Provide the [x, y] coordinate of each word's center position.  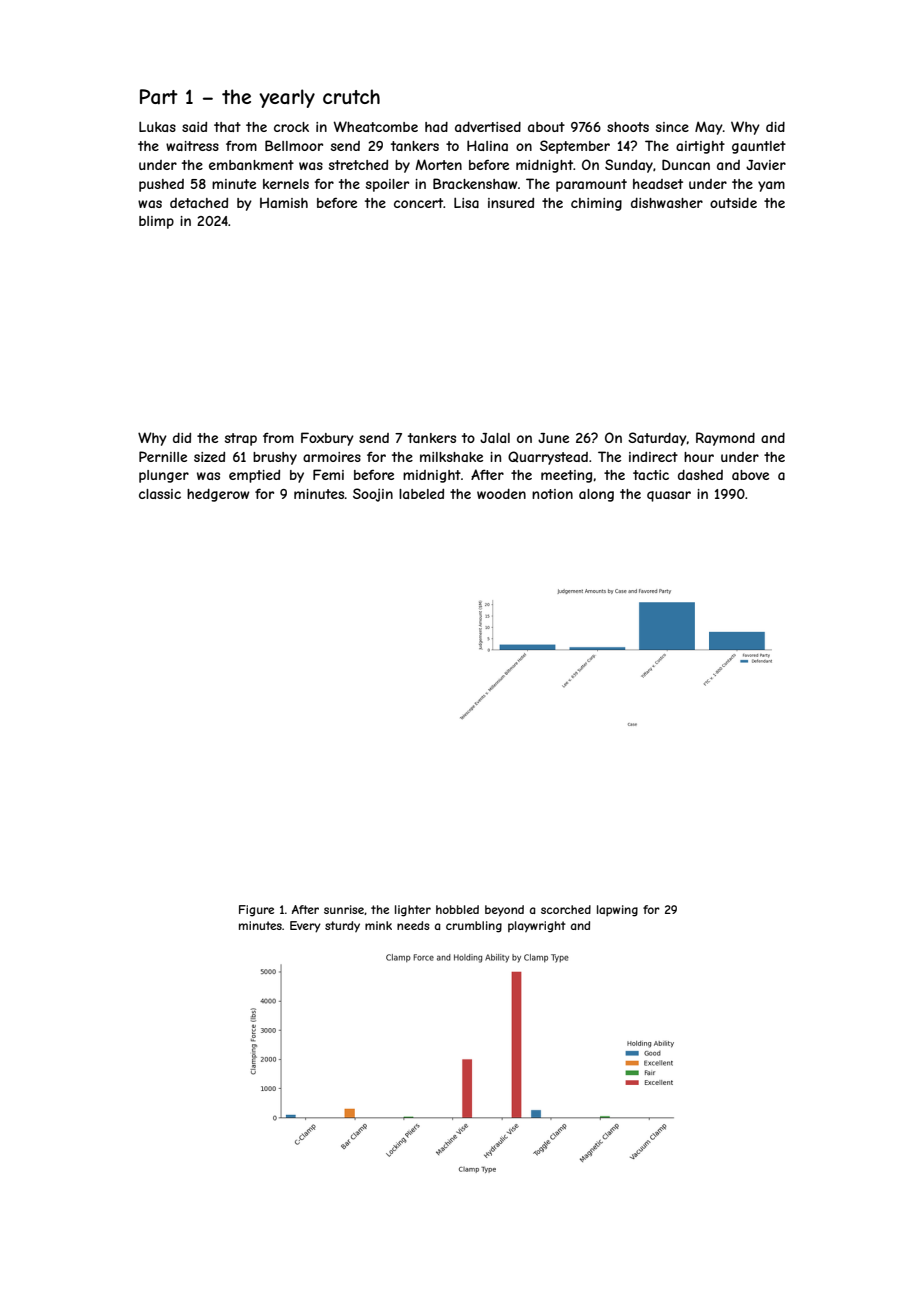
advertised [488, 127]
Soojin [373, 495]
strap [241, 439]
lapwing [617, 911]
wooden [501, 494]
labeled [421, 494]
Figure [256, 911]
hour [699, 457]
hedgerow [218, 495]
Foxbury [327, 439]
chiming [596, 204]
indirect [653, 457]
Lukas [157, 127]
